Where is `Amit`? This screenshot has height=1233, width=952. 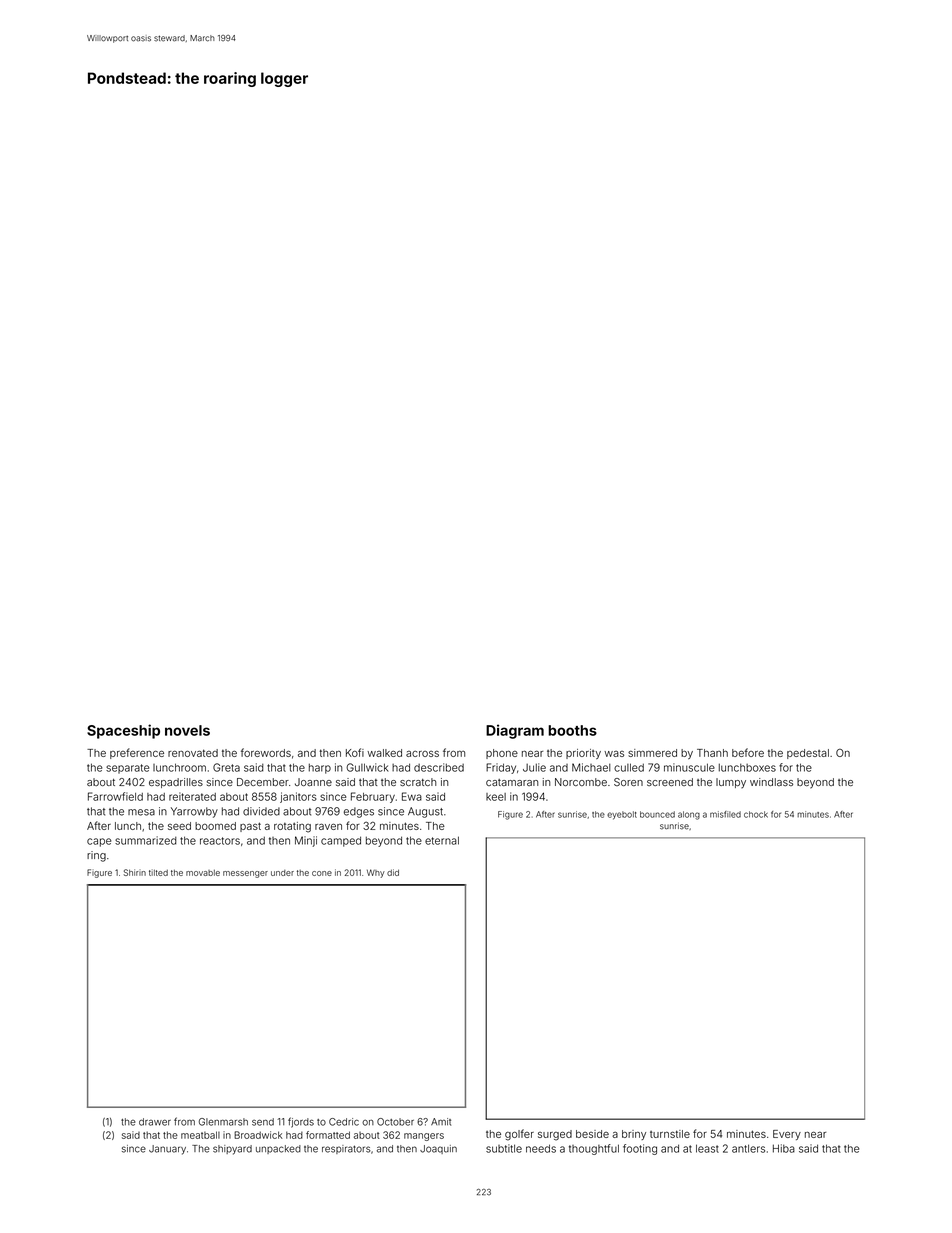
Amit is located at coordinates (441, 1122).
